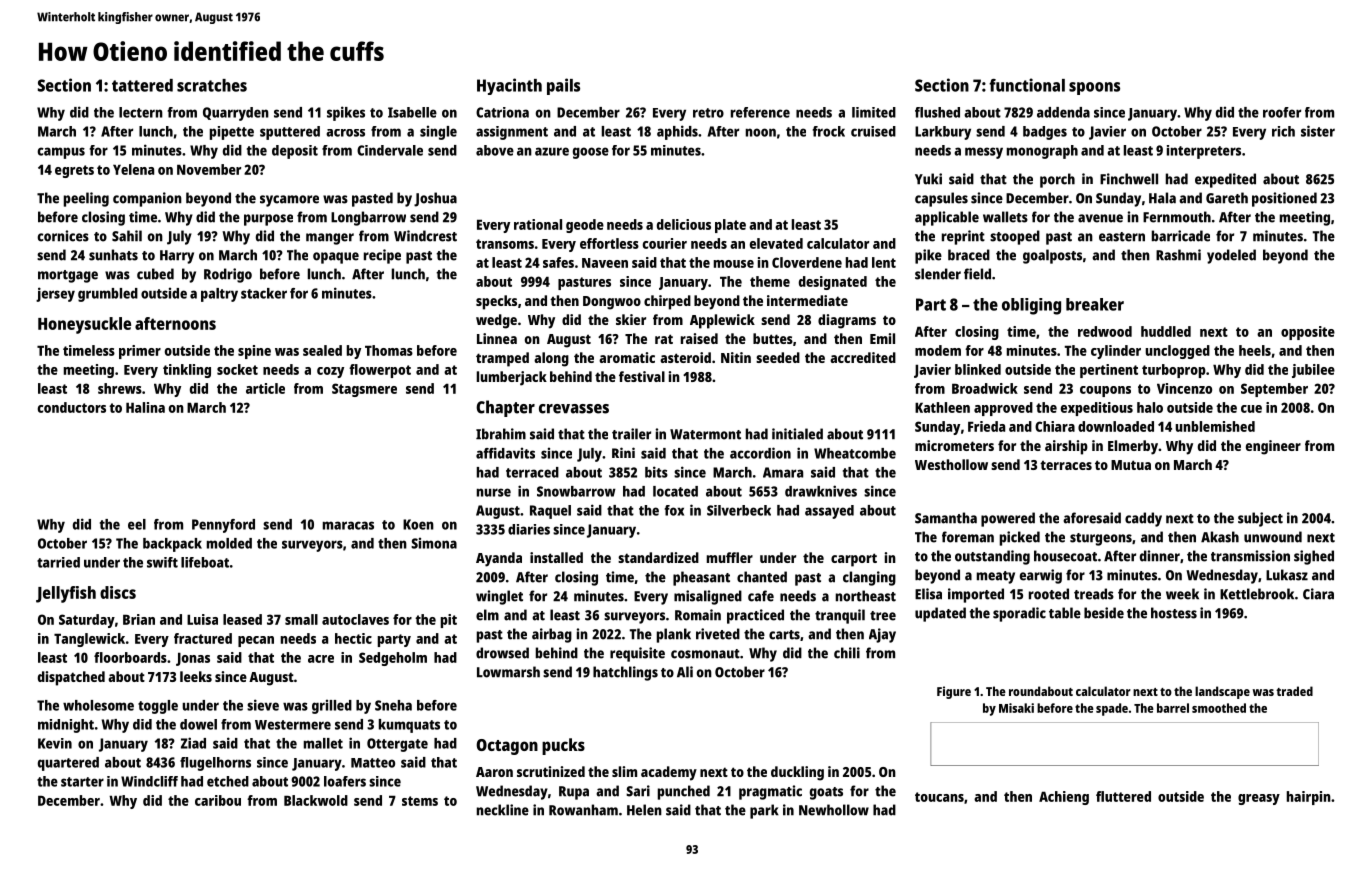 The height and width of the screenshot is (887, 1372). I want to click on Sari, so click(638, 791).
